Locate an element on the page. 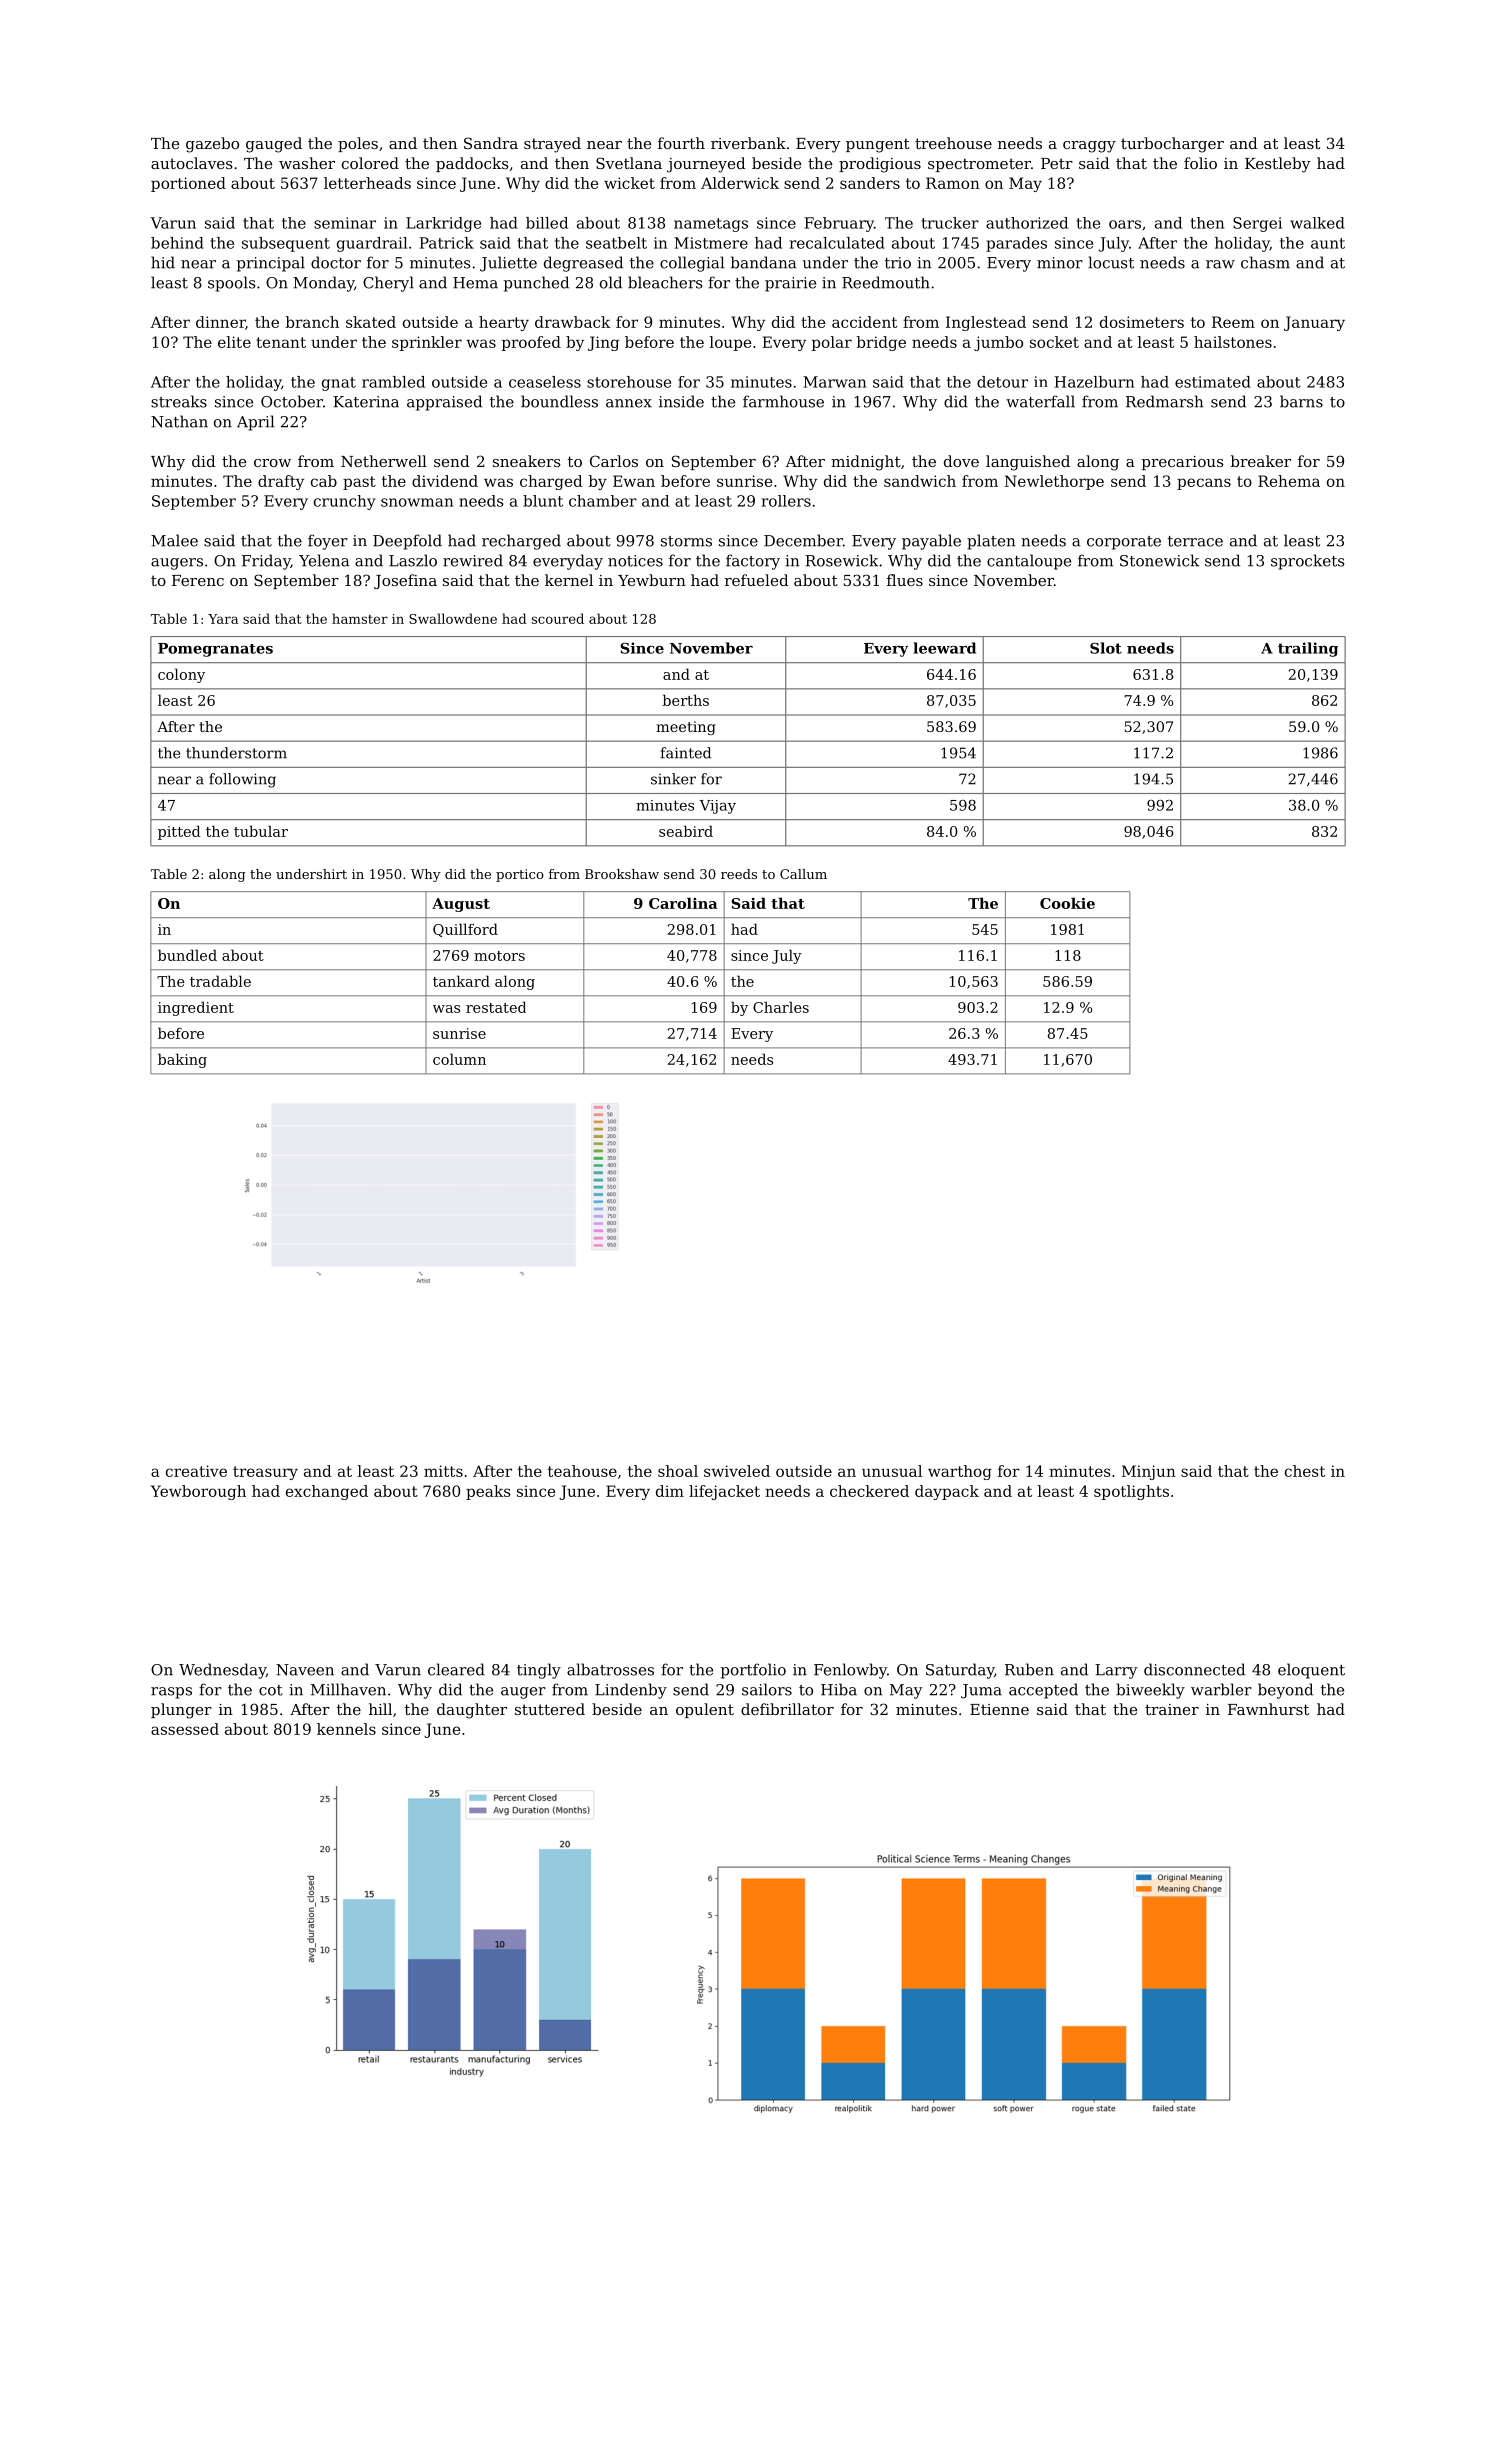  portioned is located at coordinates (188, 184).
